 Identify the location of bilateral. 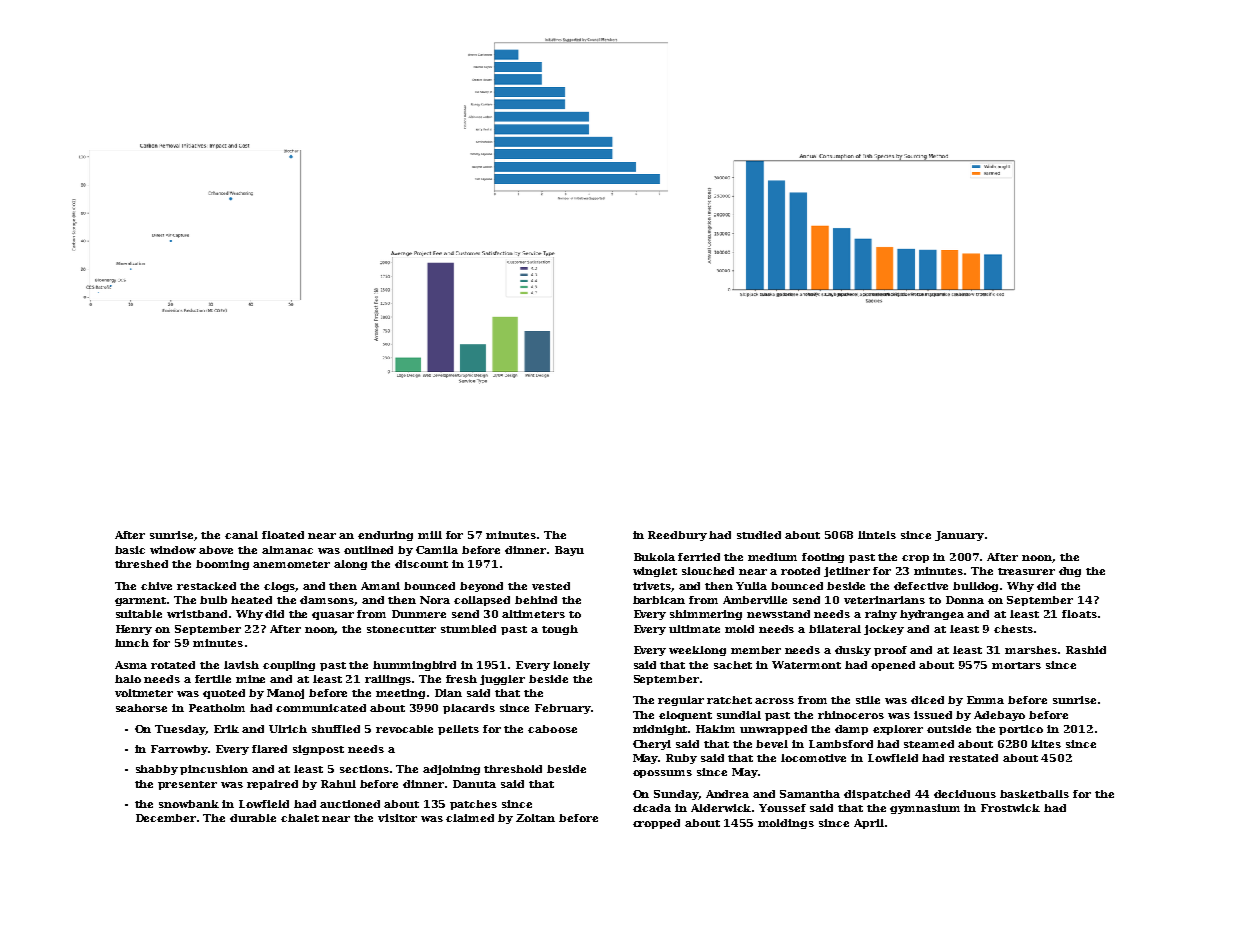
(835, 629).
